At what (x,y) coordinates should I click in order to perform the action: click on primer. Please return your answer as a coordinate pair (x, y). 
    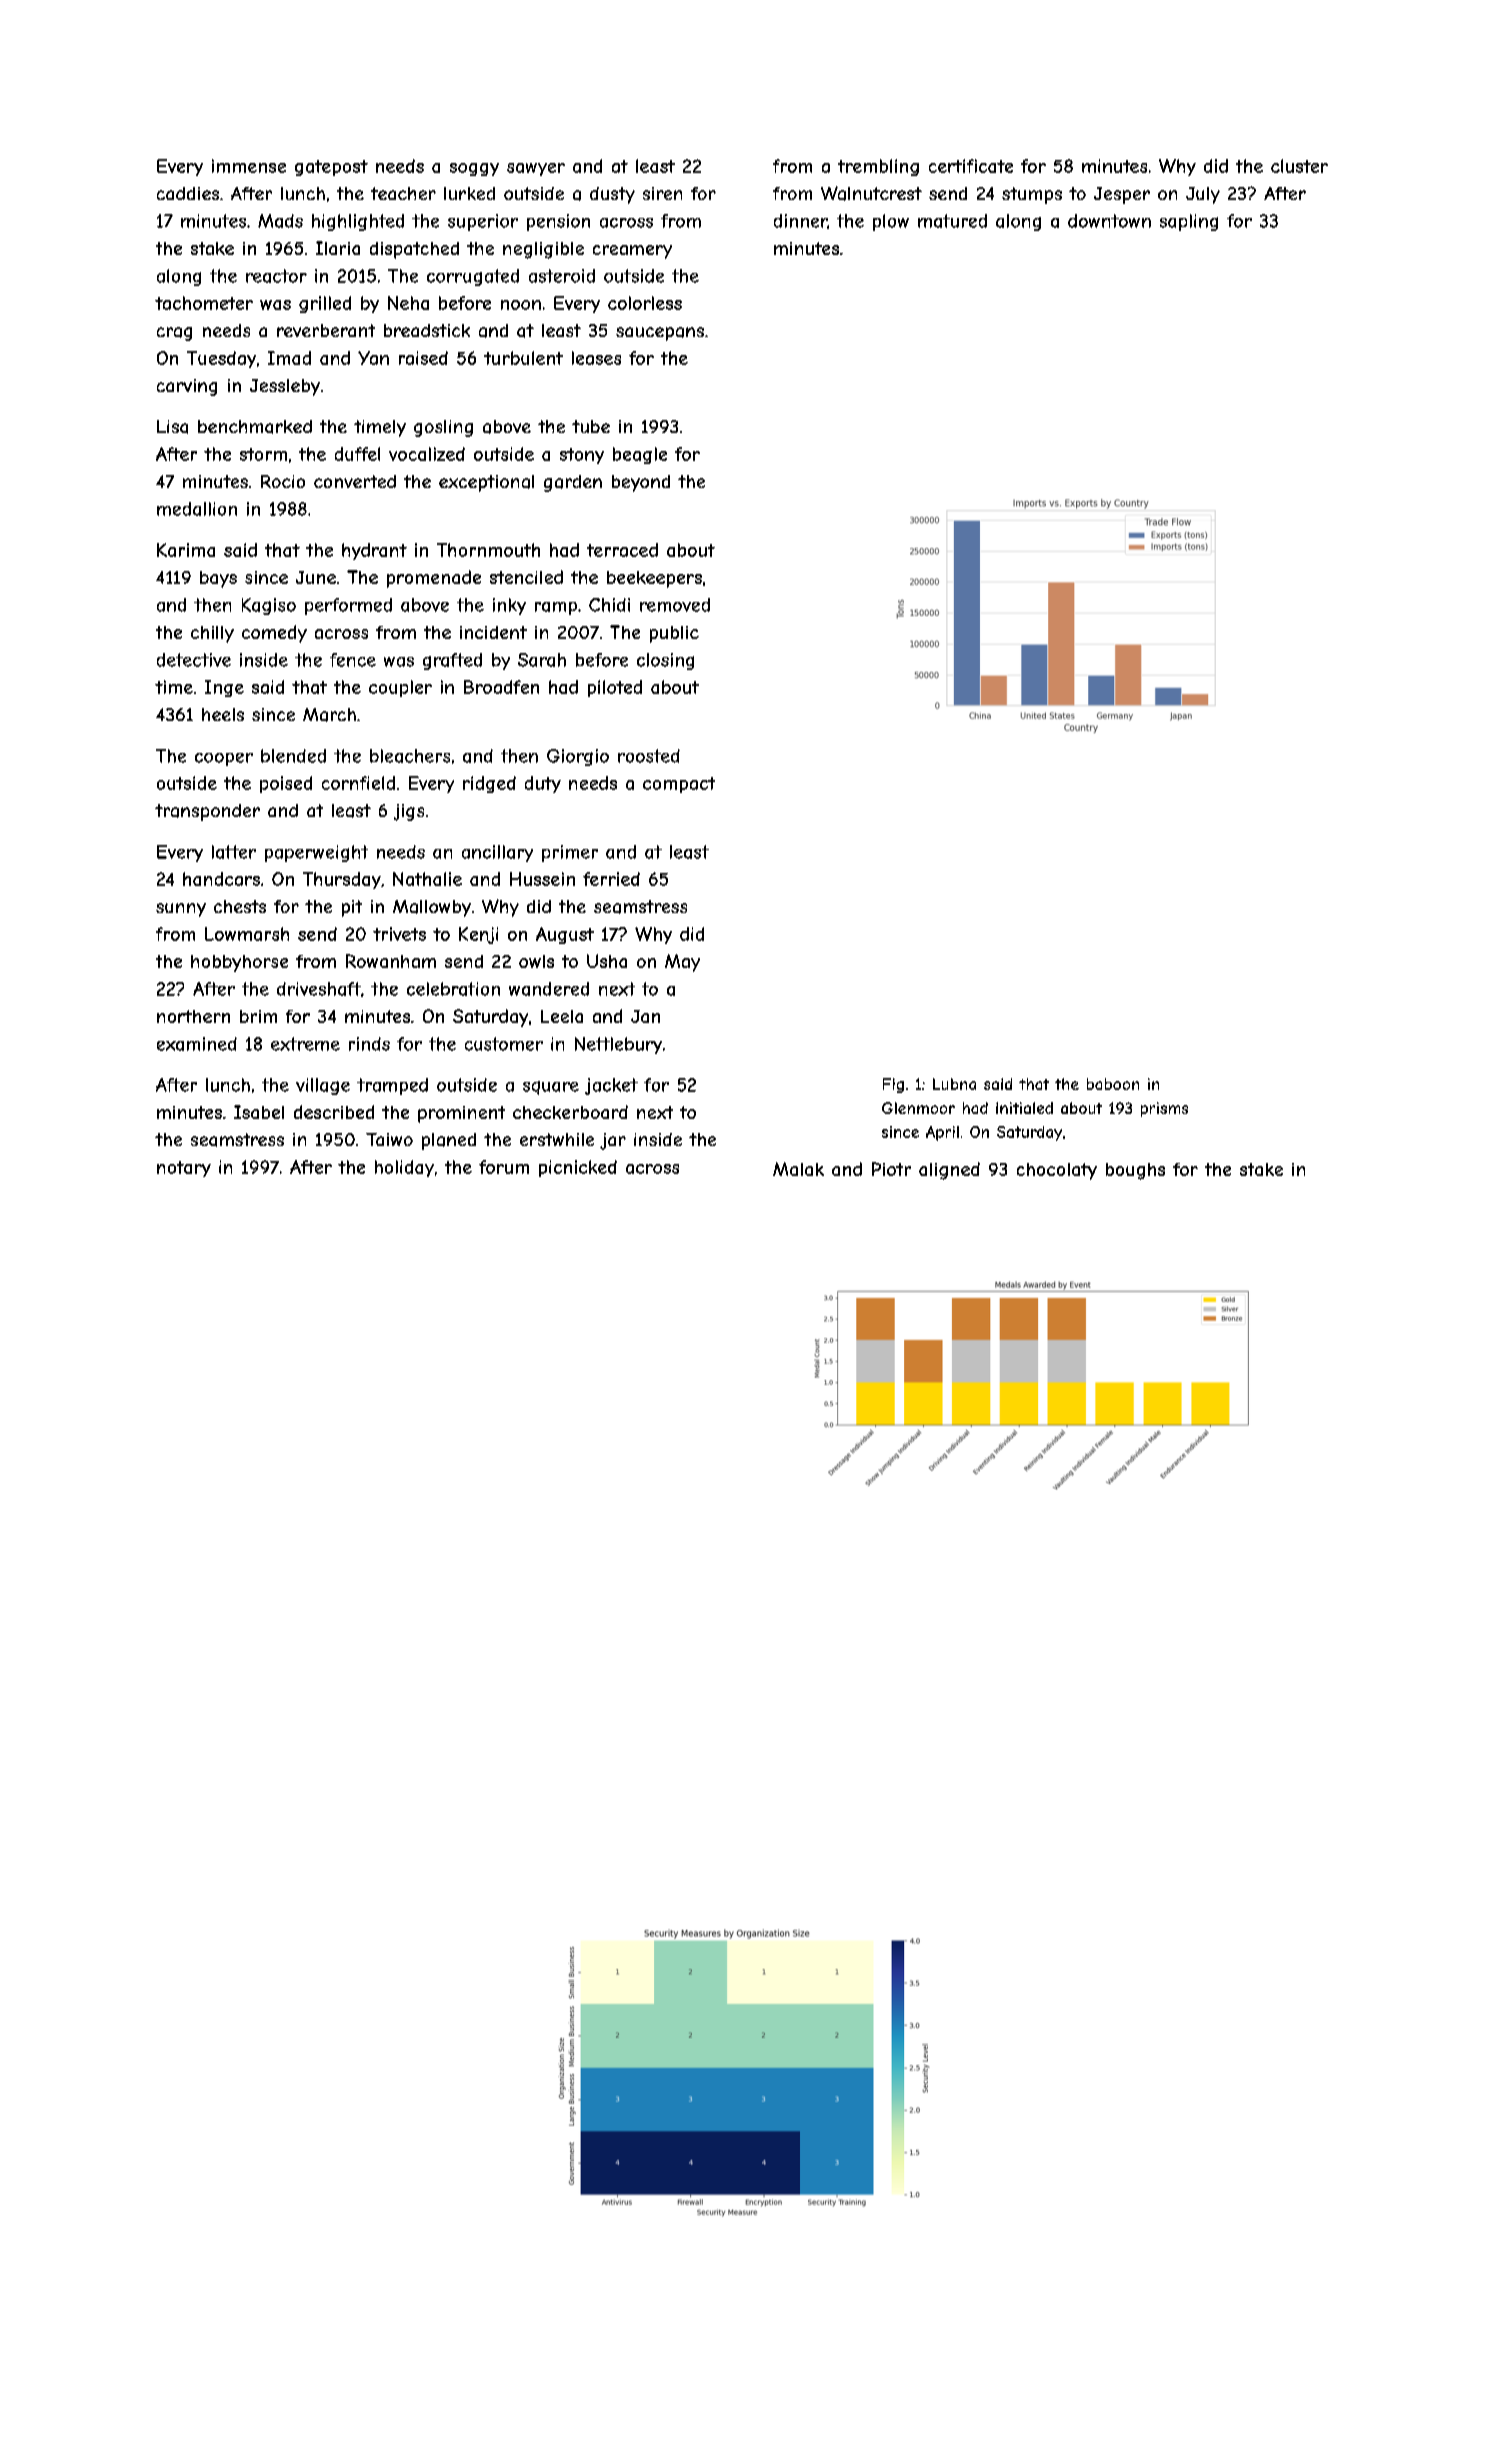
    Looking at the image, I should click on (570, 853).
